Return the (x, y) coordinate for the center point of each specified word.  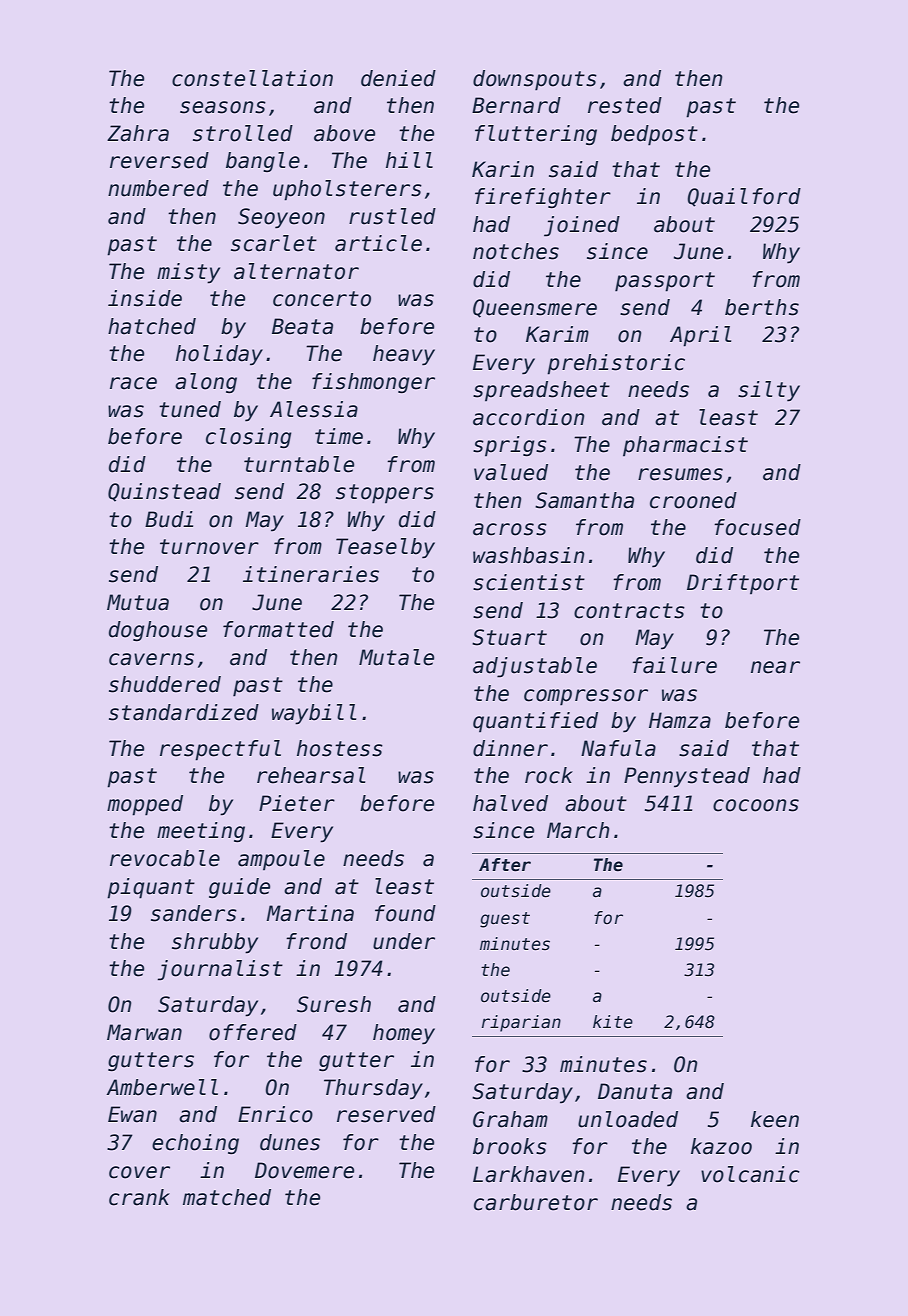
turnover (209, 547)
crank (139, 1197)
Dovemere (304, 1170)
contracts (629, 611)
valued (511, 472)
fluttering (536, 135)
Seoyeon (281, 218)
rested (625, 105)
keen (775, 1119)
